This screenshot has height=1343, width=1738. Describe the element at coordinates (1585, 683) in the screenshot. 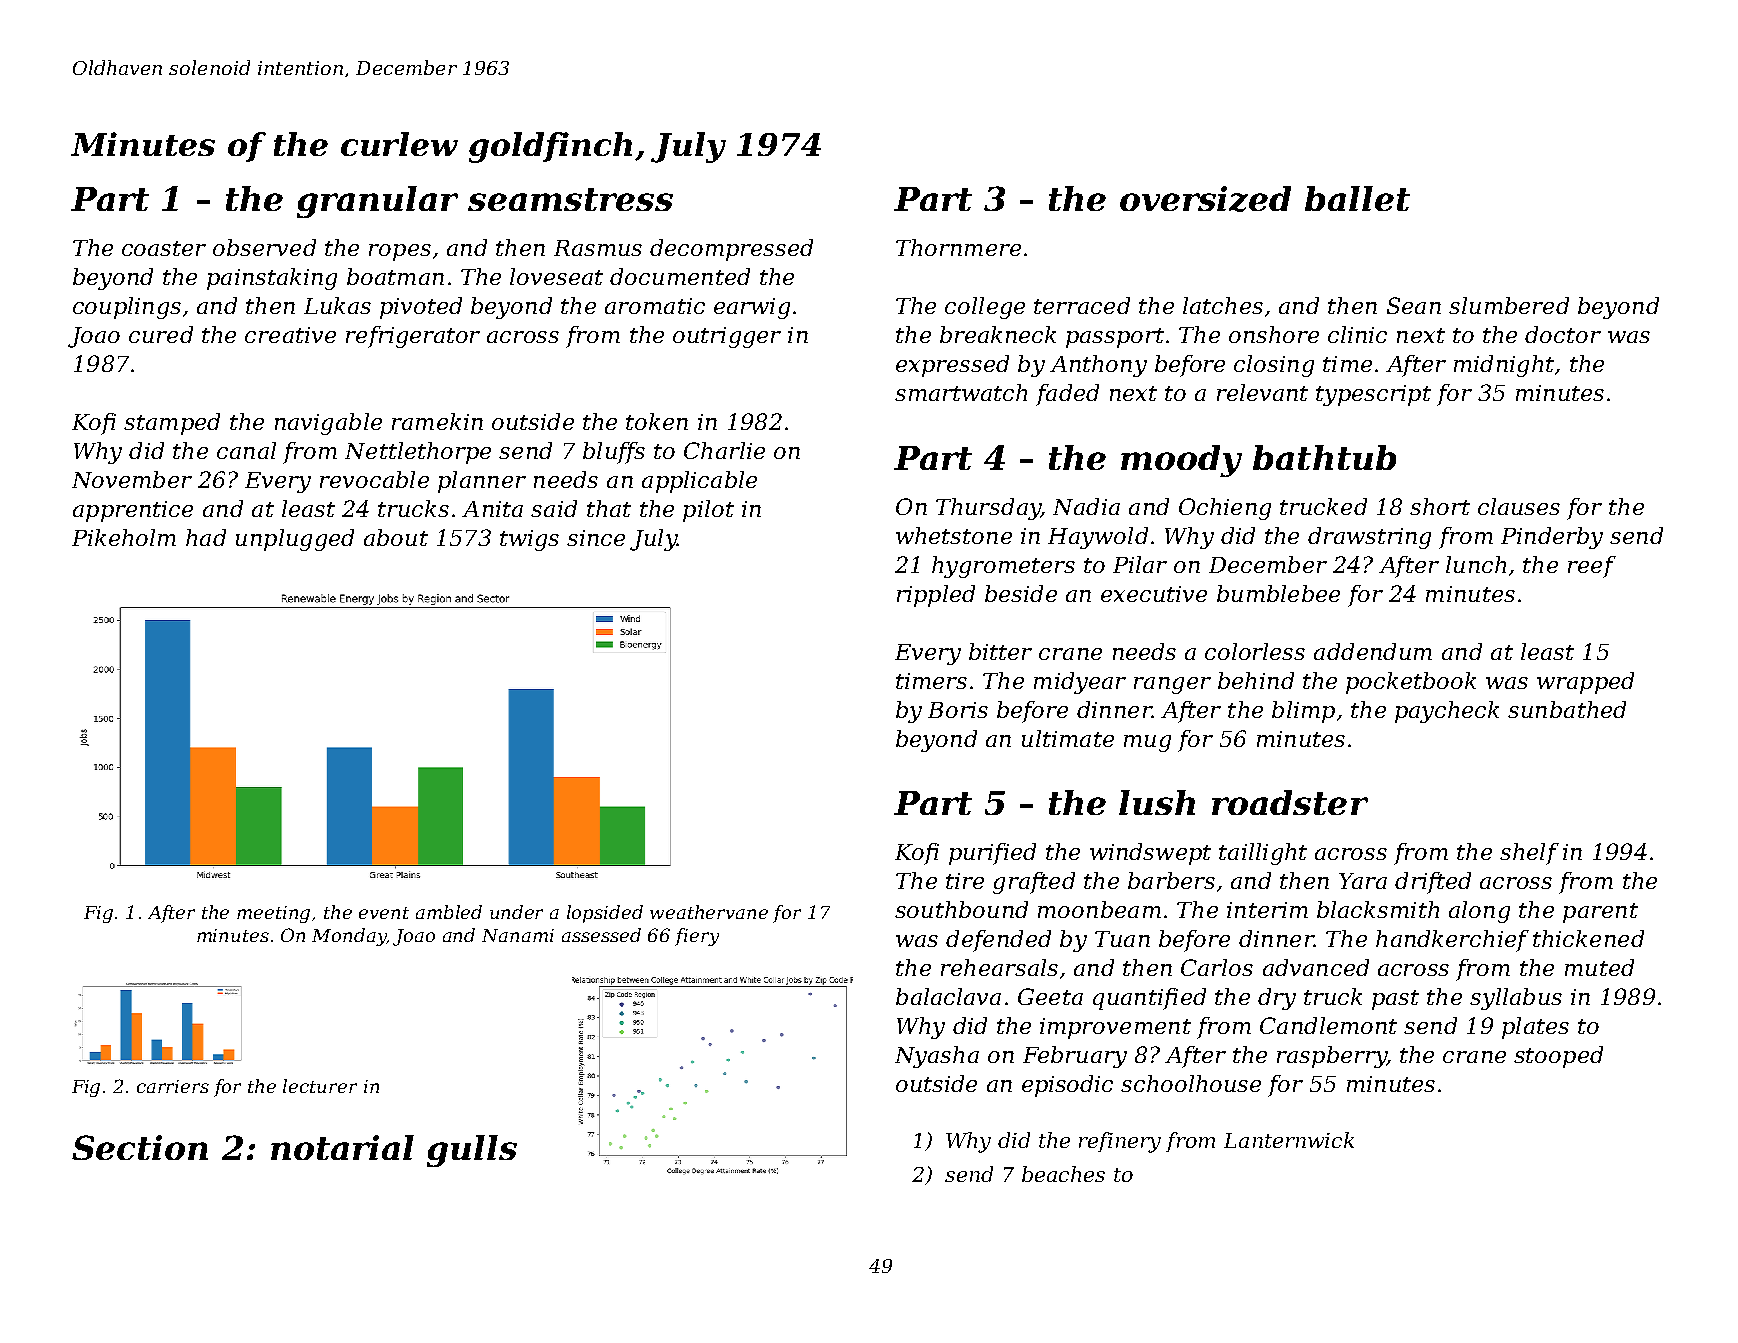

I see `wrapped` at that location.
